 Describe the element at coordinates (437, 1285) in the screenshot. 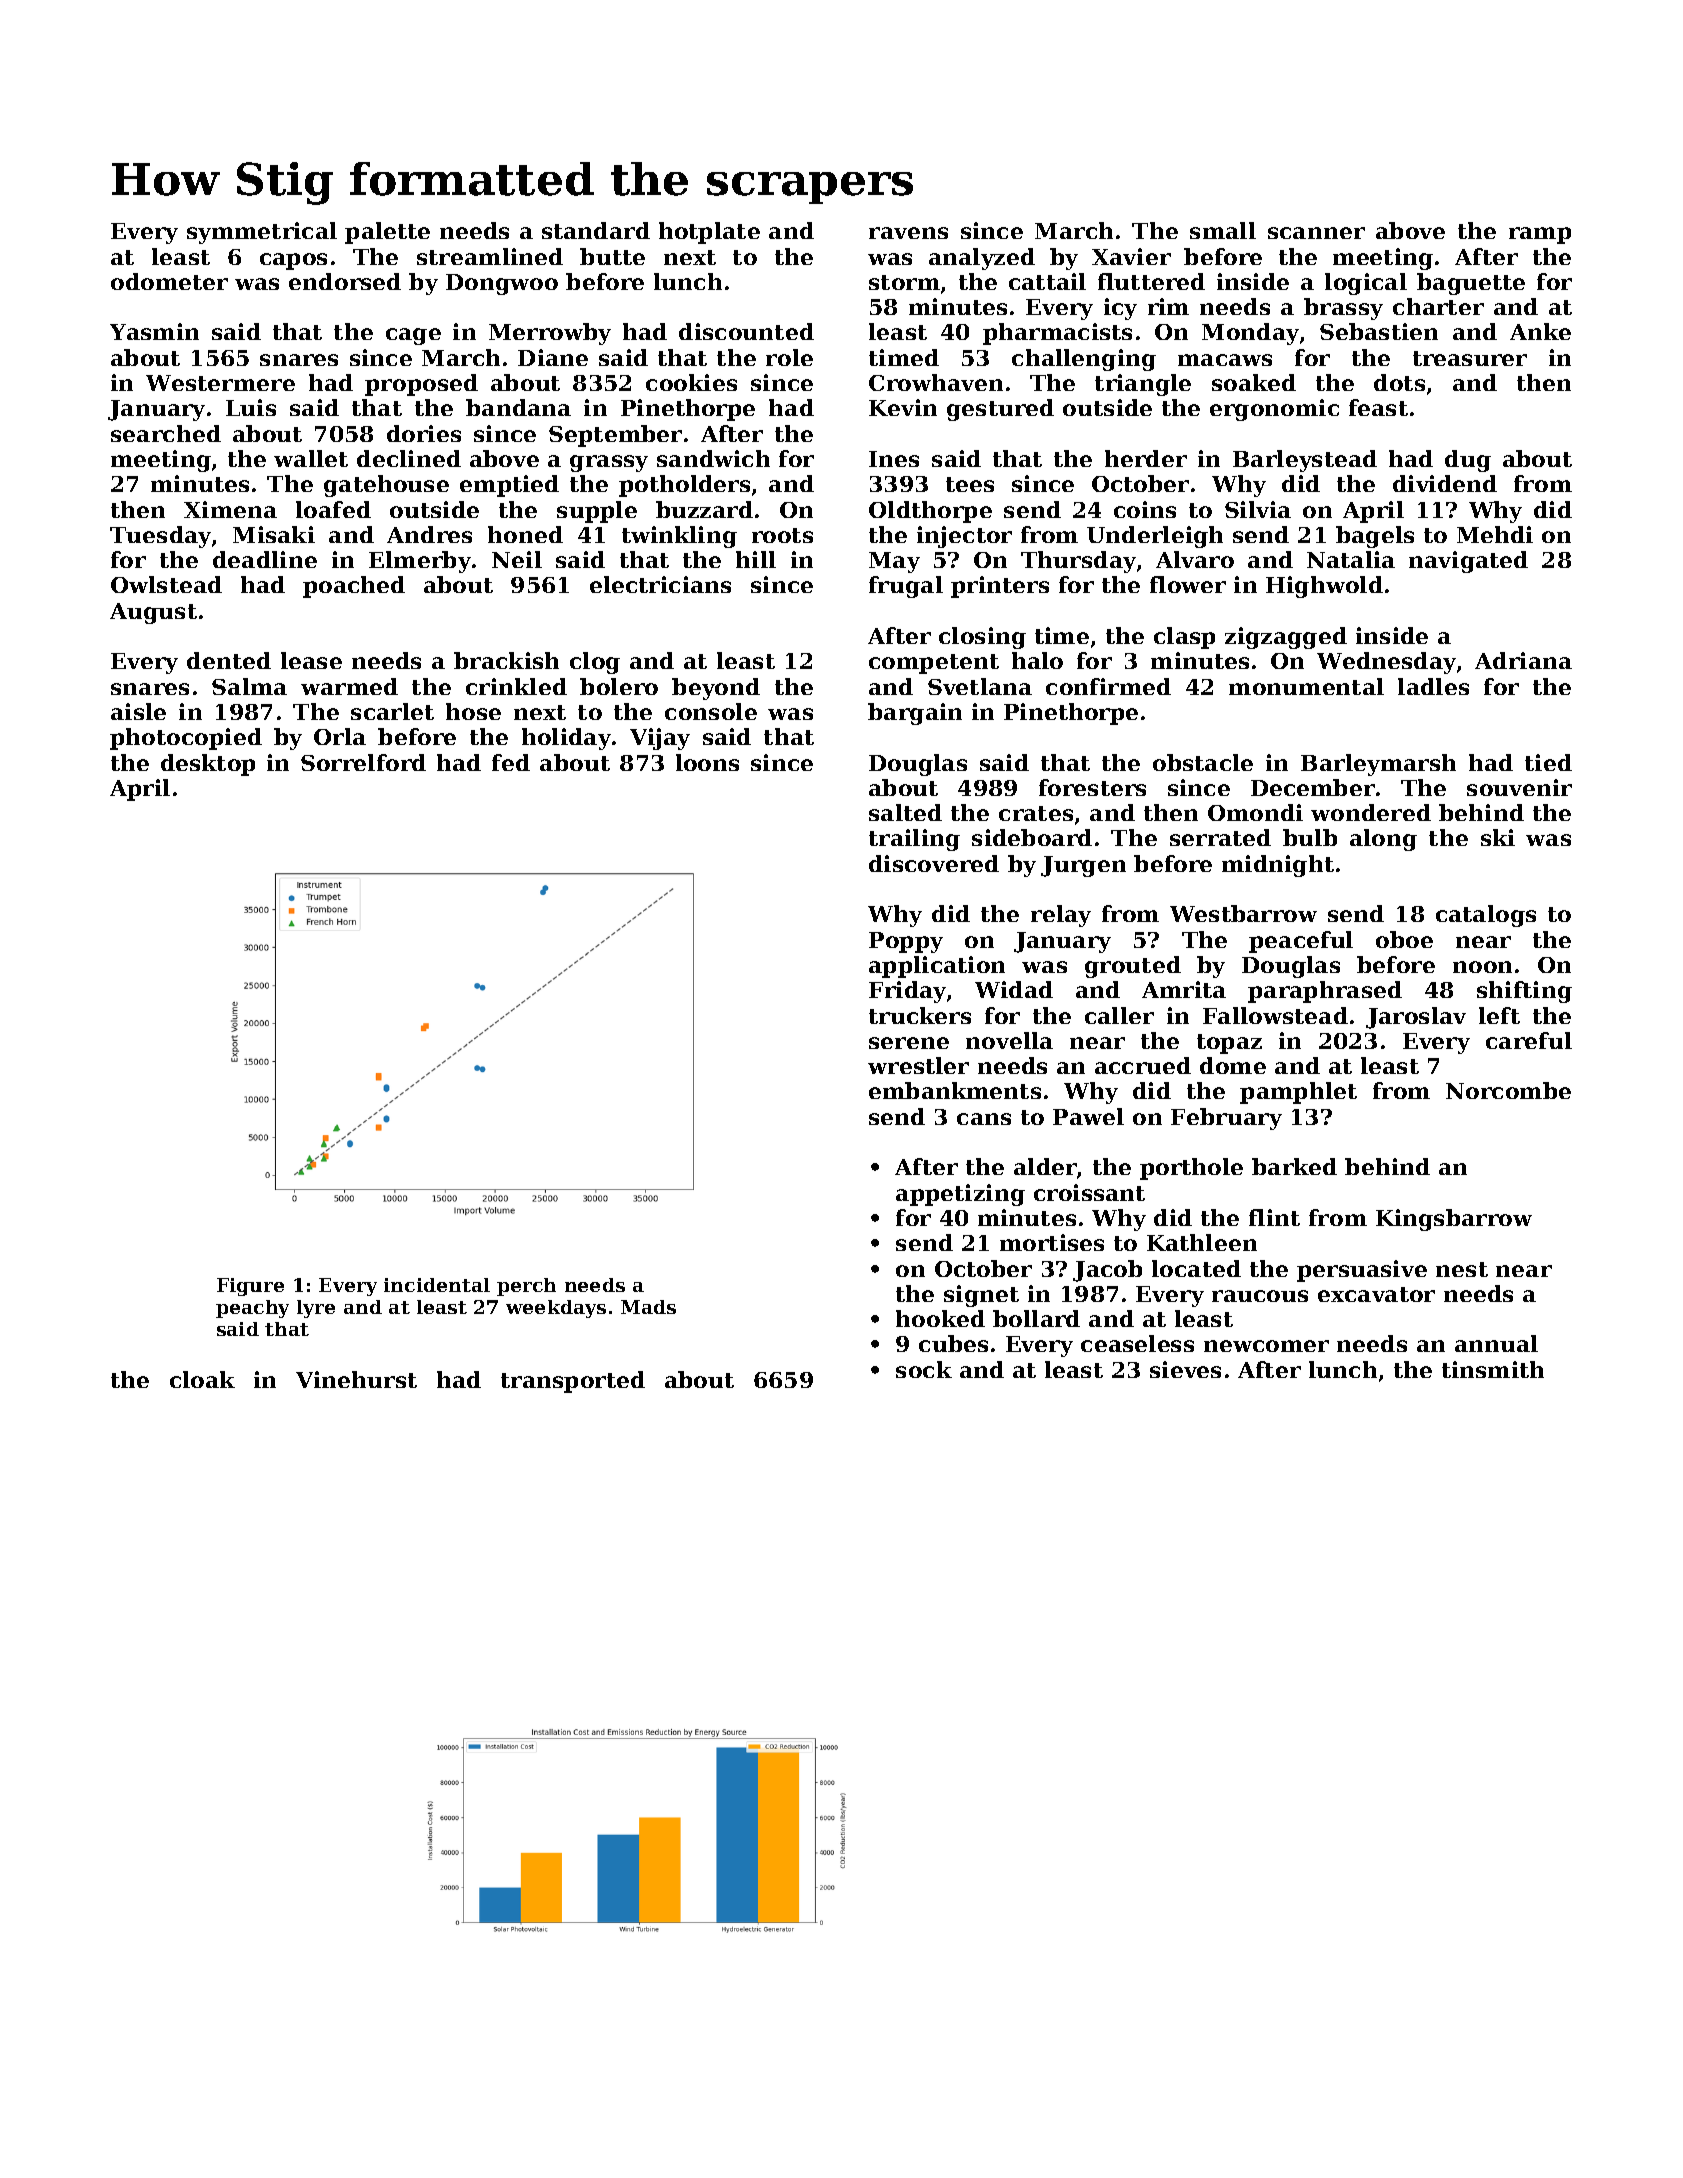

I see `incidental` at that location.
